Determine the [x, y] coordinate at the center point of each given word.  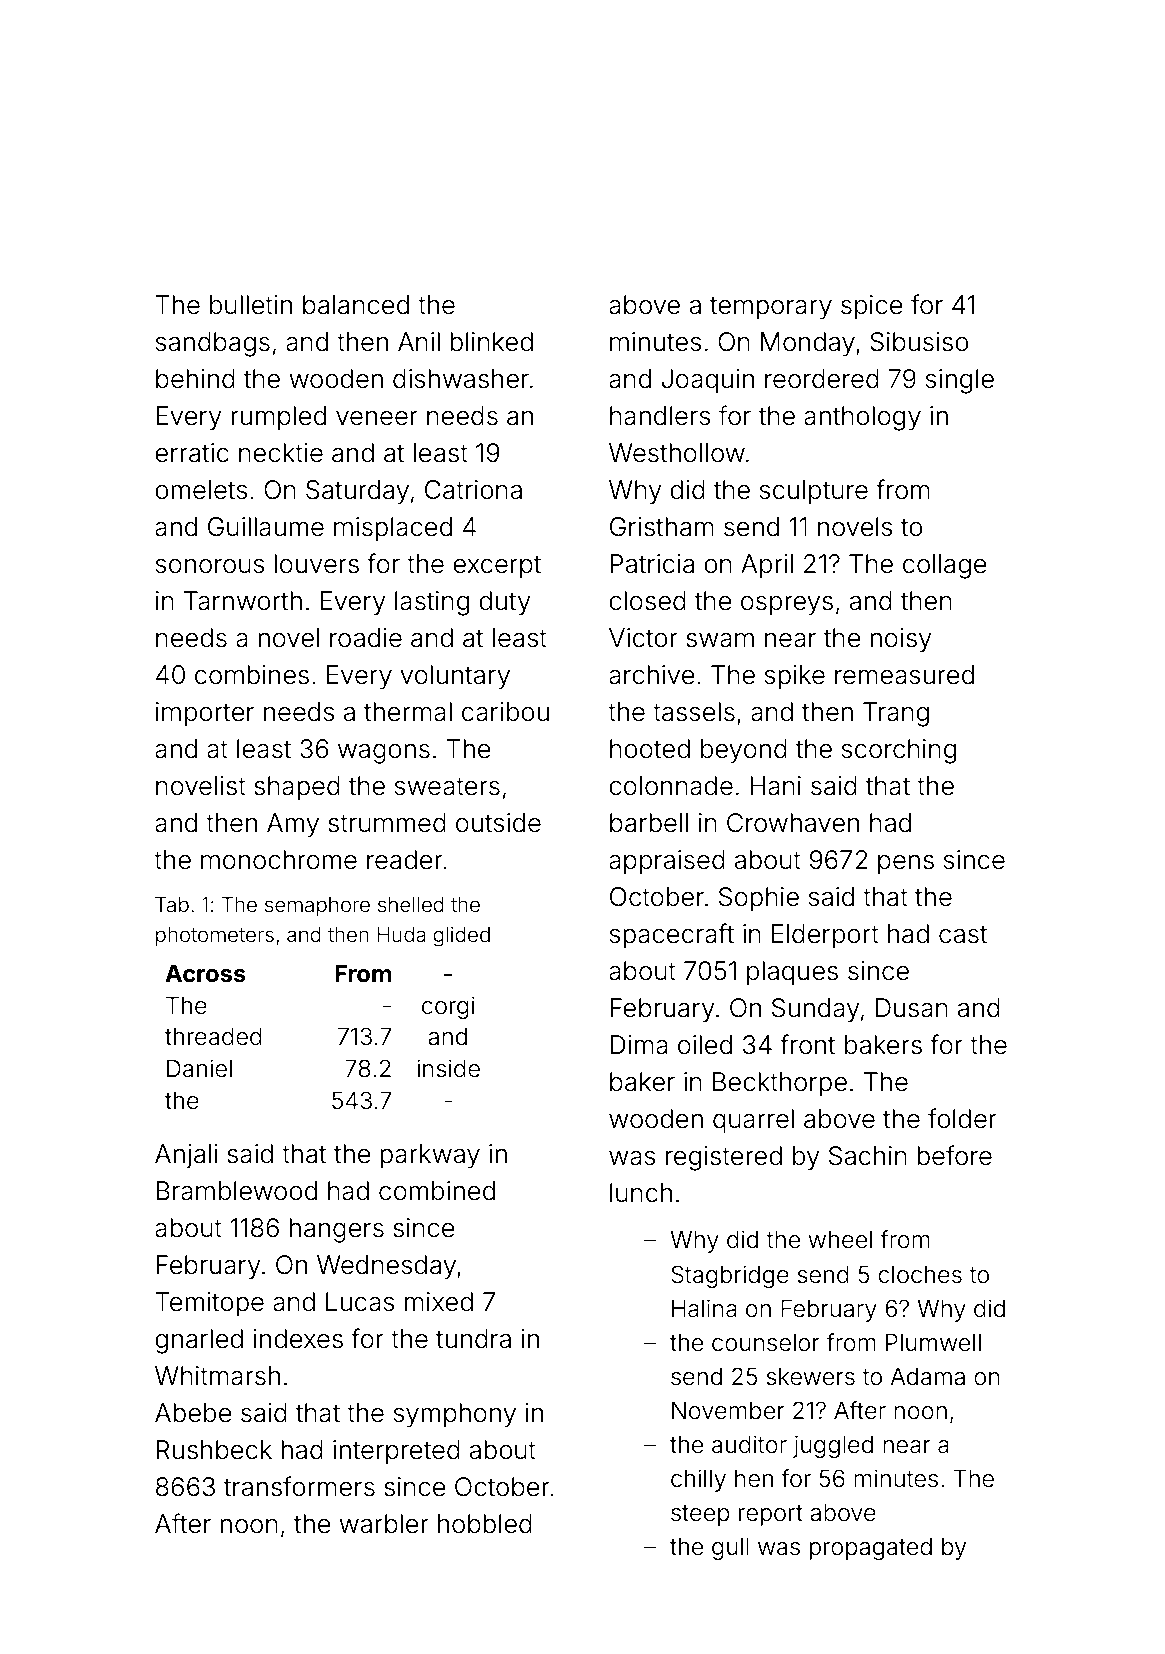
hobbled [485, 1524]
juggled [833, 1446]
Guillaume [266, 527]
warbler [384, 1524]
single [960, 381]
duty [505, 603]
